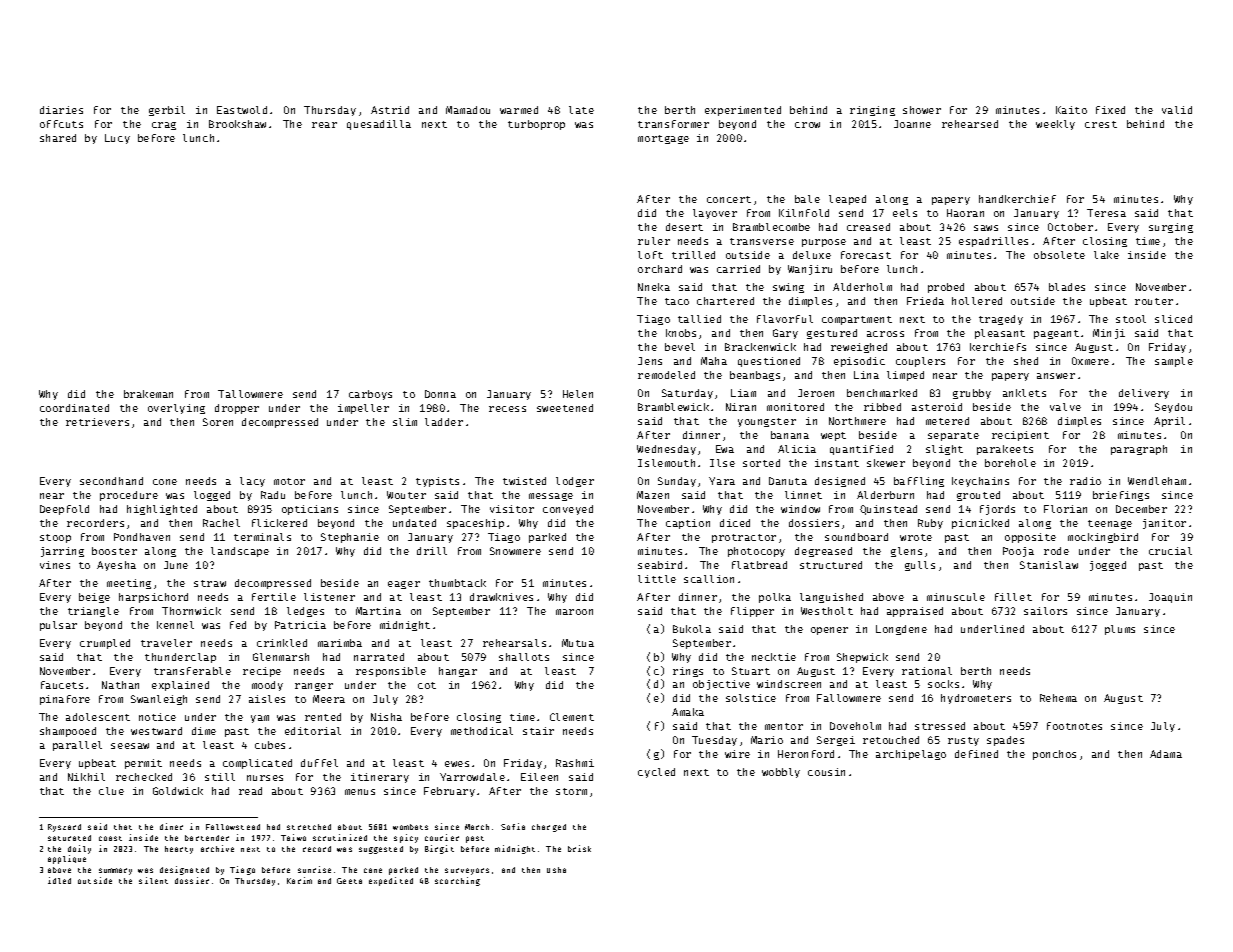 Image resolution: width=1233 pixels, height=952 pixels. What do you see at coordinates (153, 880) in the screenshot?
I see `silent` at bounding box center [153, 880].
